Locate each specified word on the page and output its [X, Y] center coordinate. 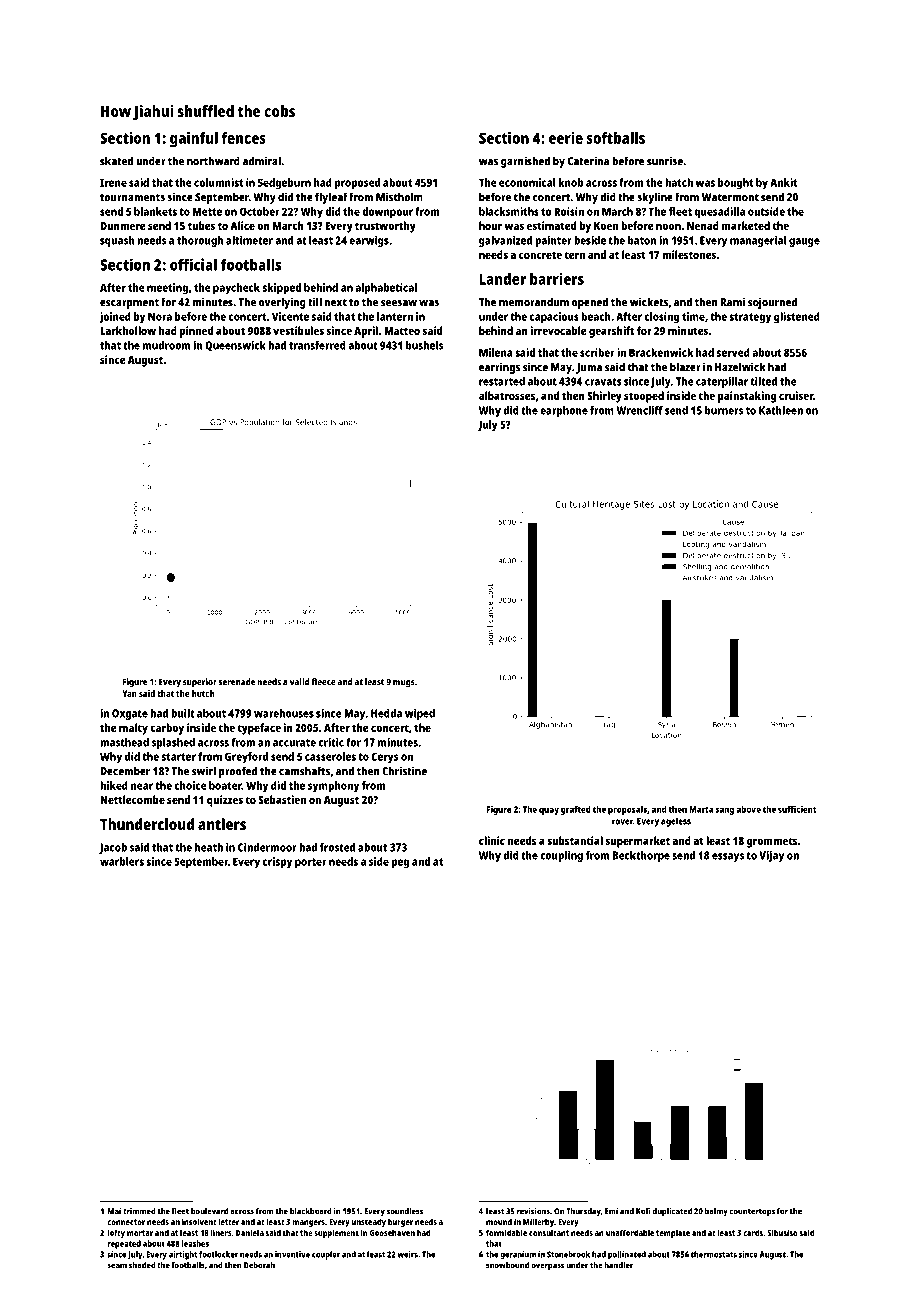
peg [400, 864]
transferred [317, 345]
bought [736, 184]
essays [728, 857]
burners [724, 410]
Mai [114, 1211]
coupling [561, 856]
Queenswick [235, 346]
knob [571, 182]
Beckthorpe [641, 856]
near [142, 786]
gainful [194, 139]
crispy [277, 863]
